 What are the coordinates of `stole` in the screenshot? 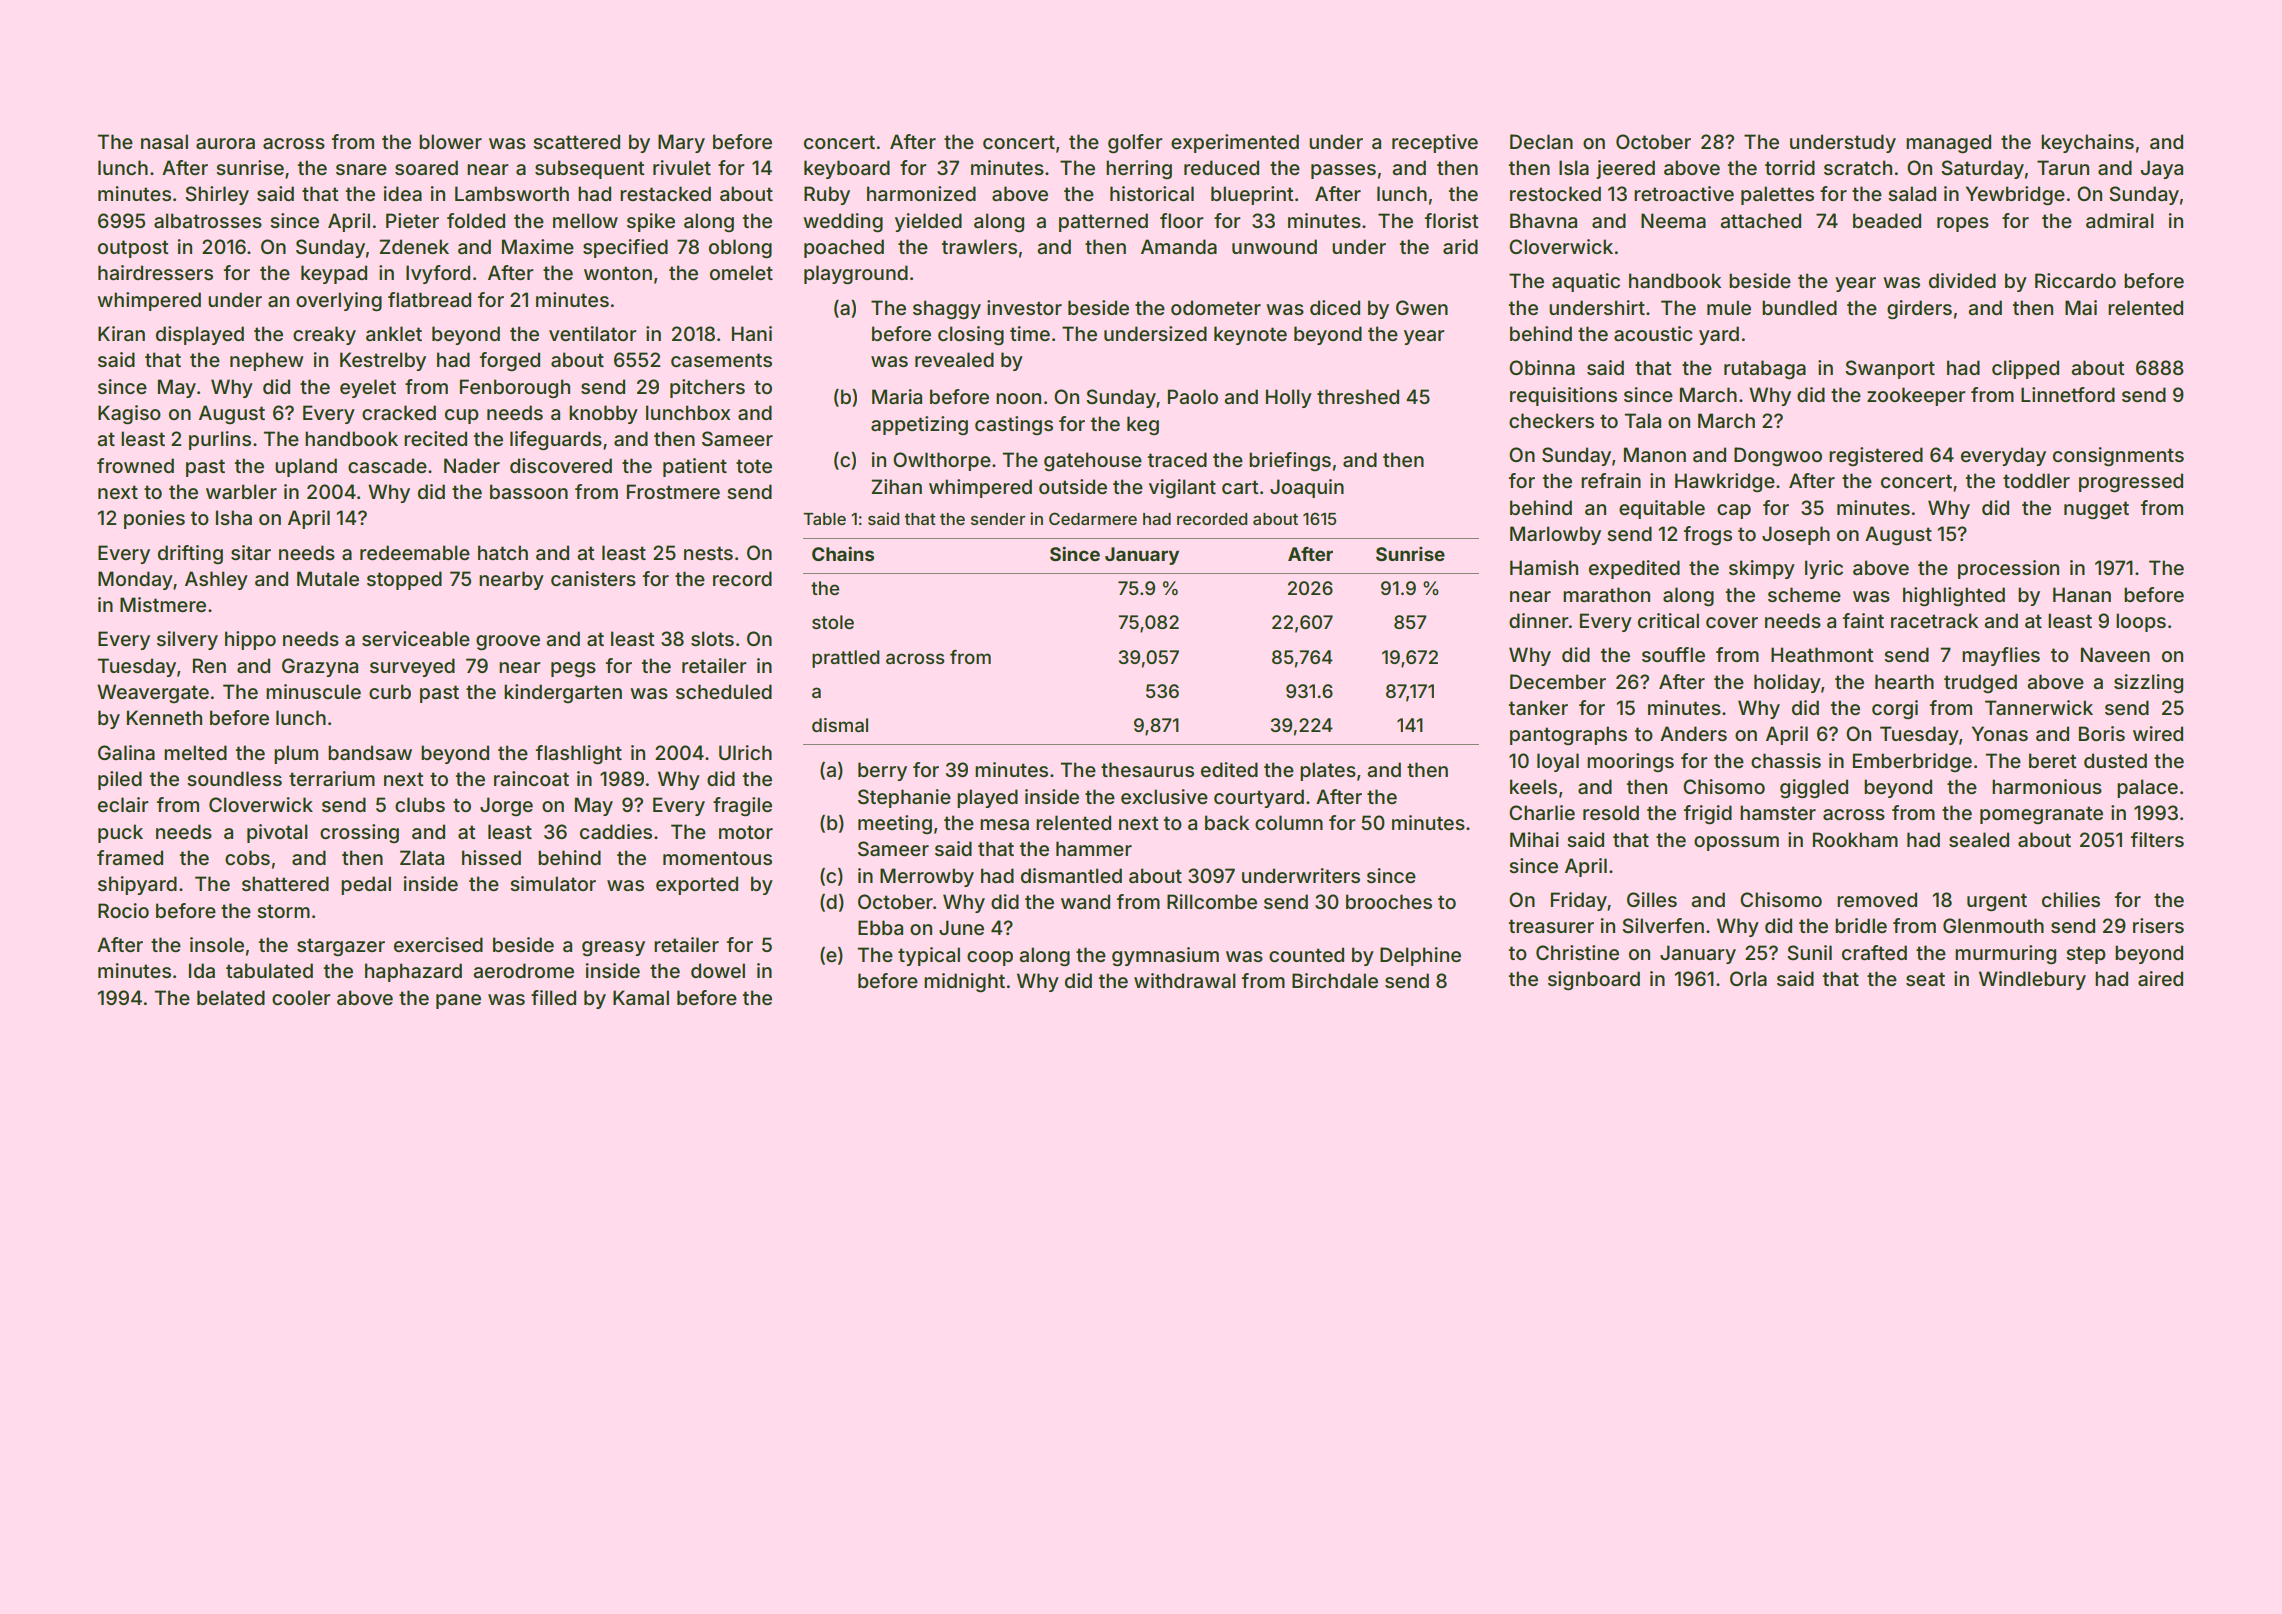 It's located at (833, 622).
